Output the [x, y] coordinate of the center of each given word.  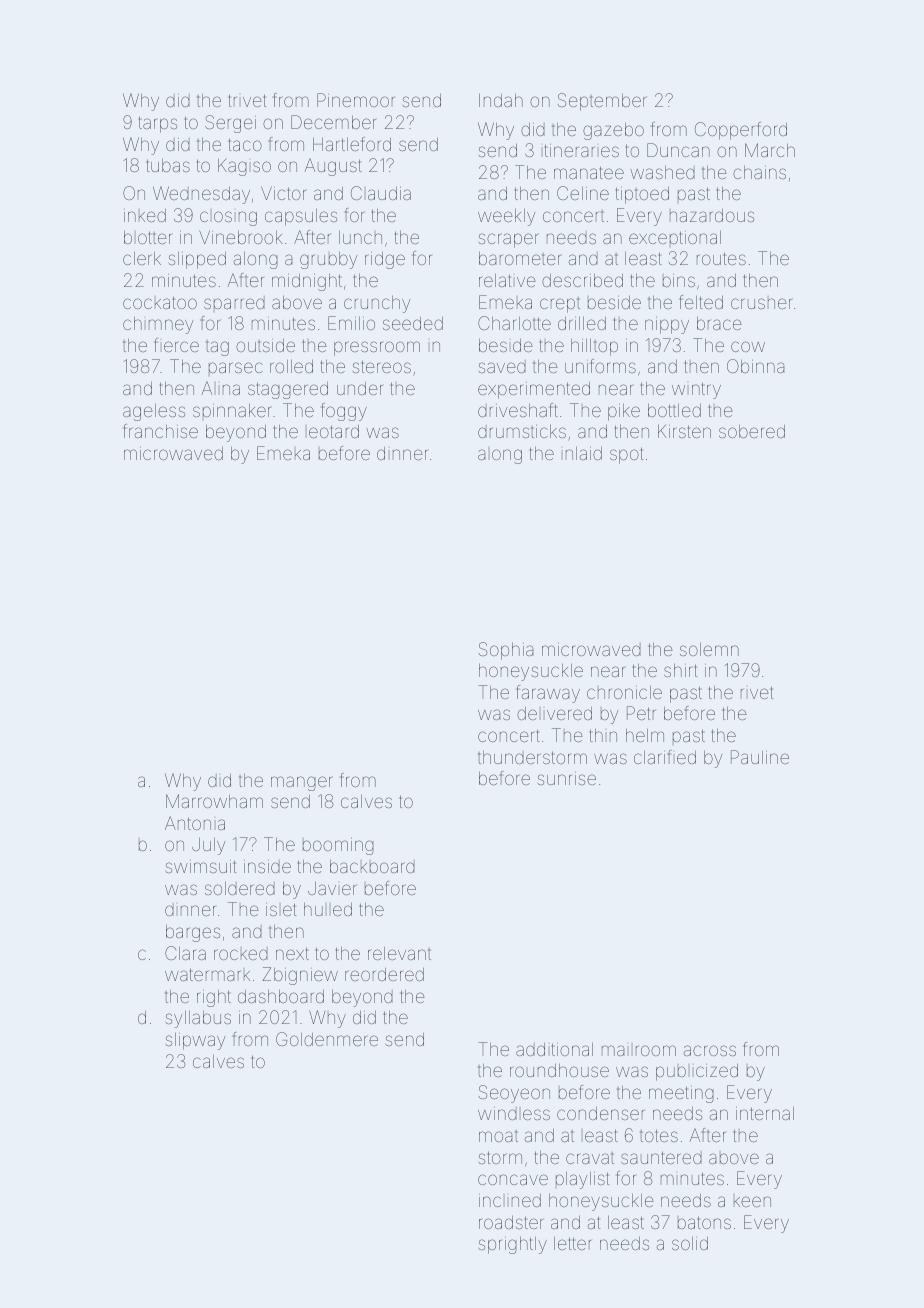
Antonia [195, 823]
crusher [762, 303]
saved [502, 366]
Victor [284, 193]
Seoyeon [514, 1094]
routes [721, 258]
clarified [665, 757]
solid [690, 1243]
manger [302, 783]
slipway [195, 1041]
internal [765, 1113]
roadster [511, 1222]
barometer [520, 258]
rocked [241, 953]
